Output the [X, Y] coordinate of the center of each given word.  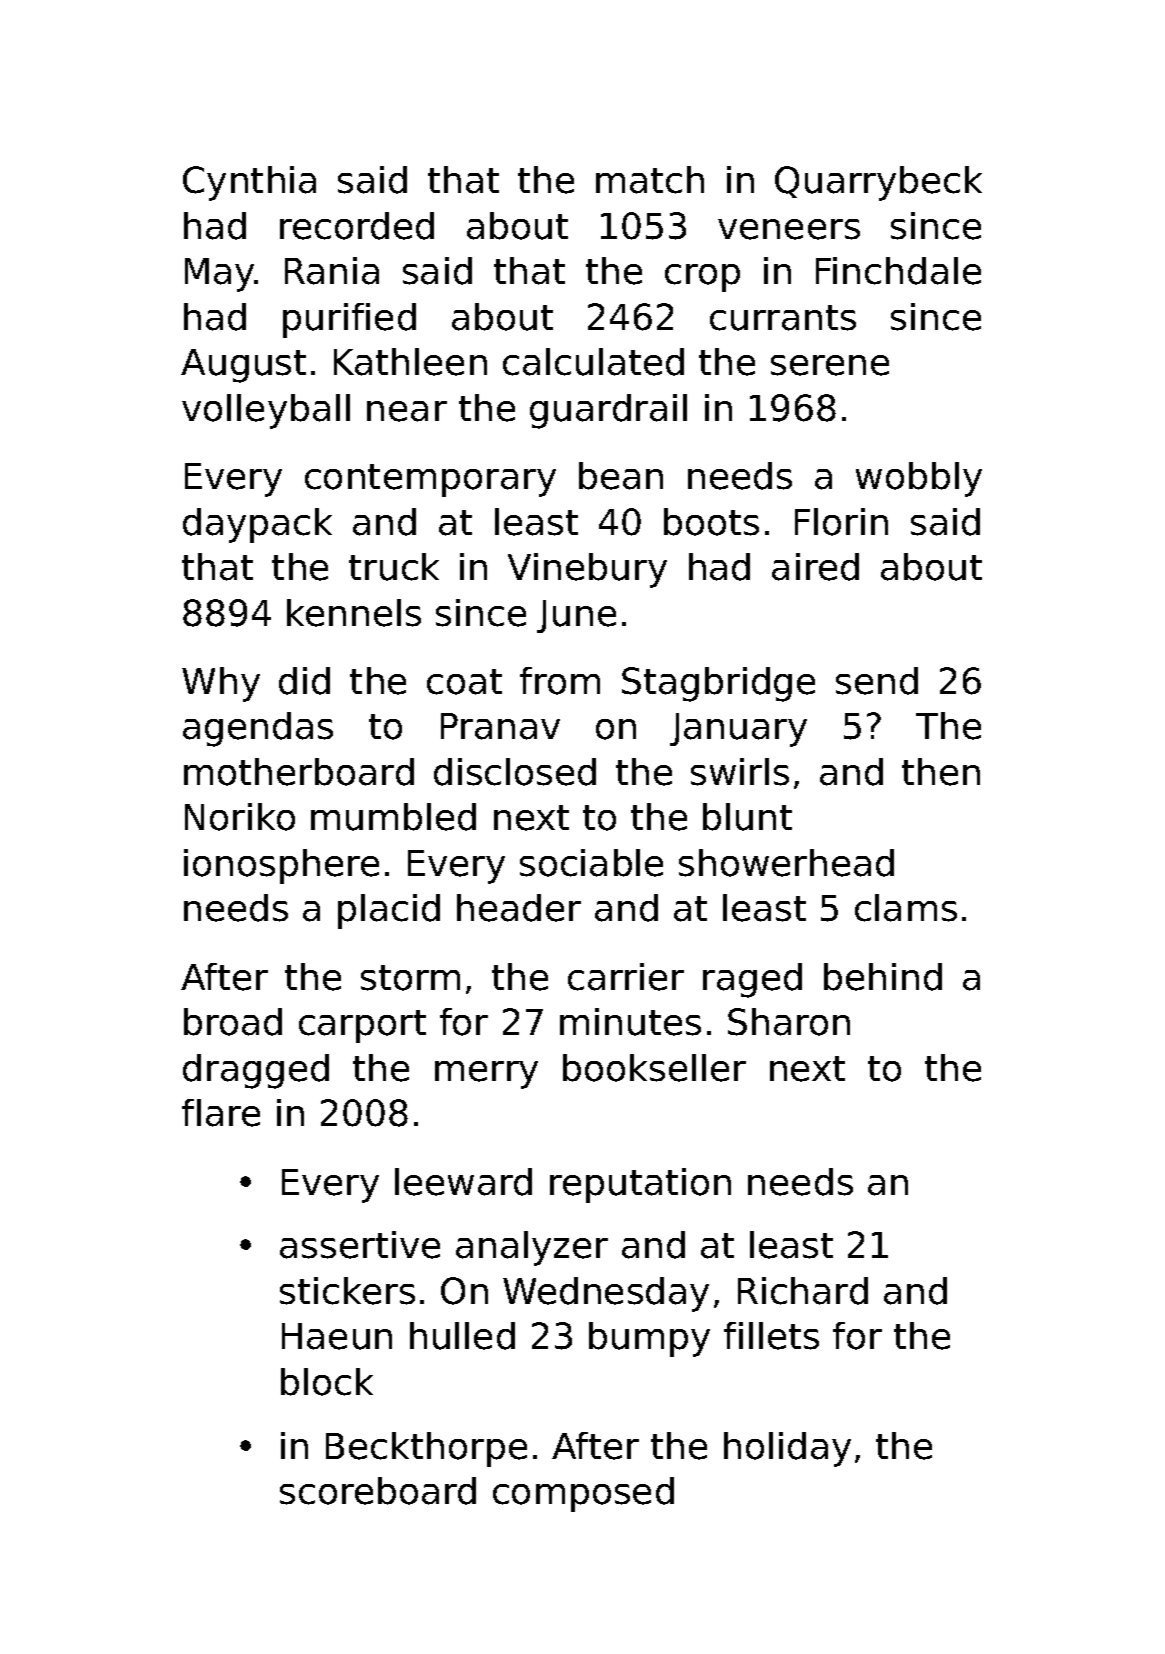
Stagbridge [718, 684]
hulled [462, 1336]
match [650, 180]
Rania [332, 271]
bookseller [654, 1068]
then [941, 772]
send [877, 681]
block [327, 1382]
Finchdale [898, 271]
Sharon [789, 1022]
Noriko [240, 817]
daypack [257, 525]
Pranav [500, 726]
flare [221, 1113]
